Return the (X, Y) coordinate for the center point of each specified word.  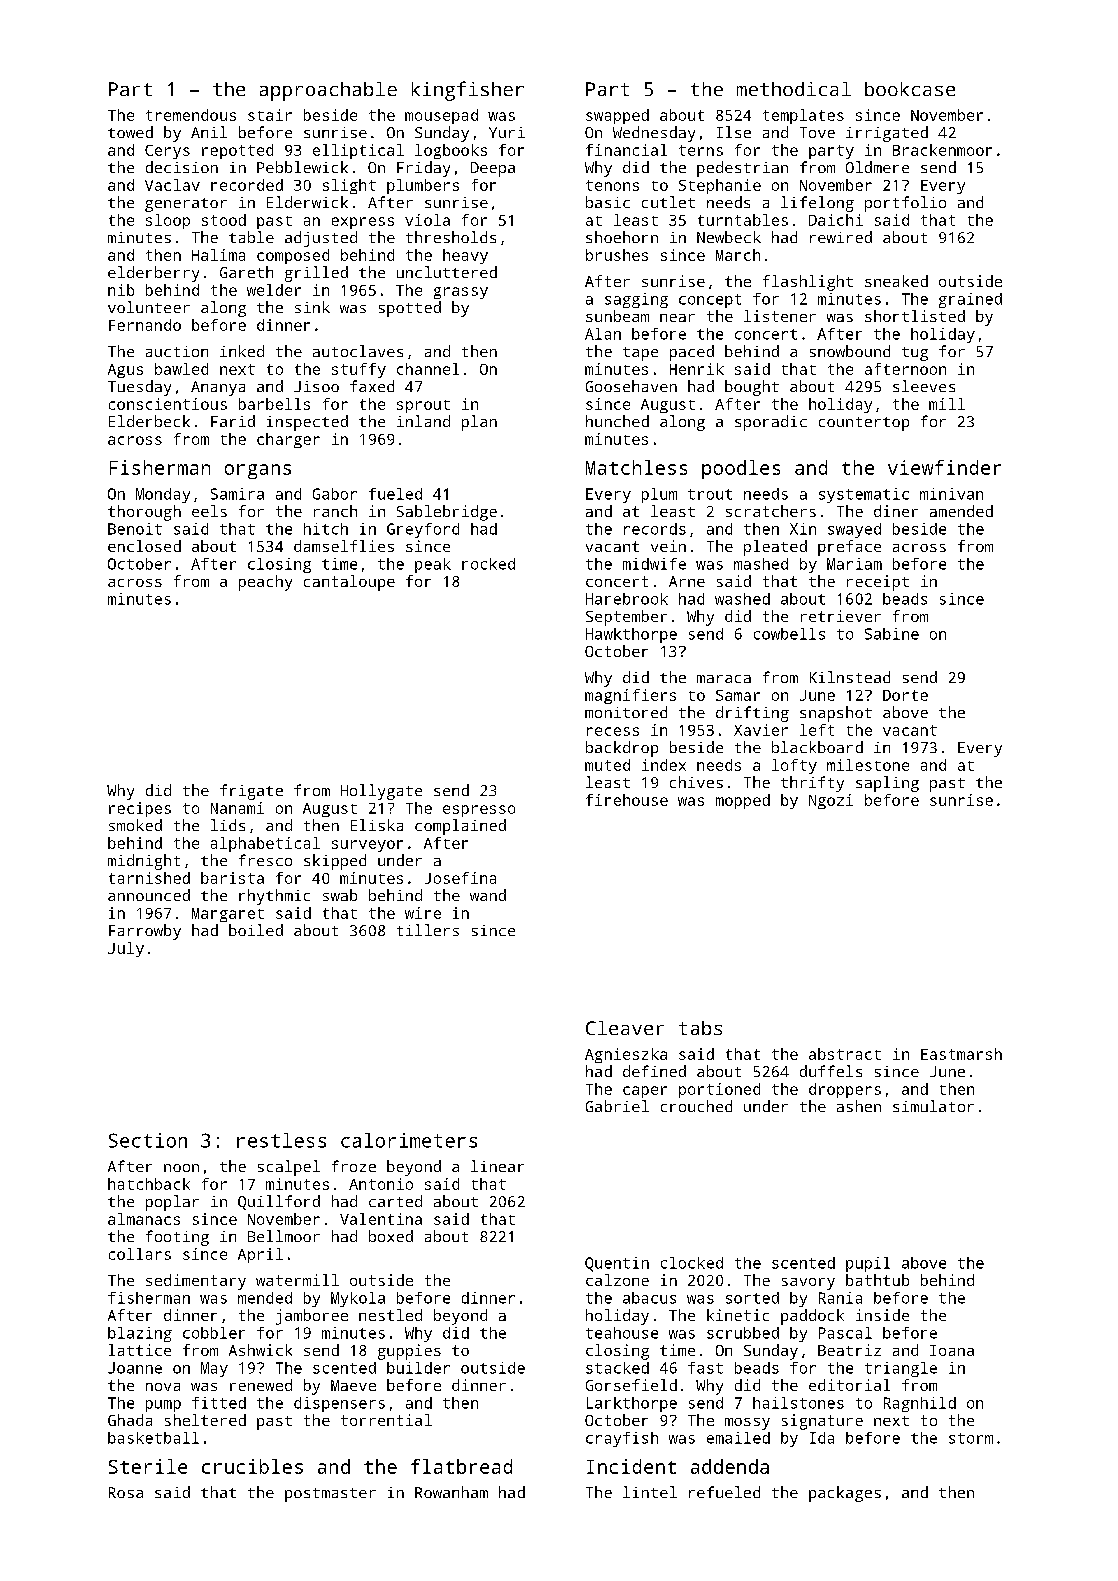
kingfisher (468, 91)
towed (130, 132)
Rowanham (451, 1492)
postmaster (330, 1495)
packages (845, 1494)
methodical (794, 89)
